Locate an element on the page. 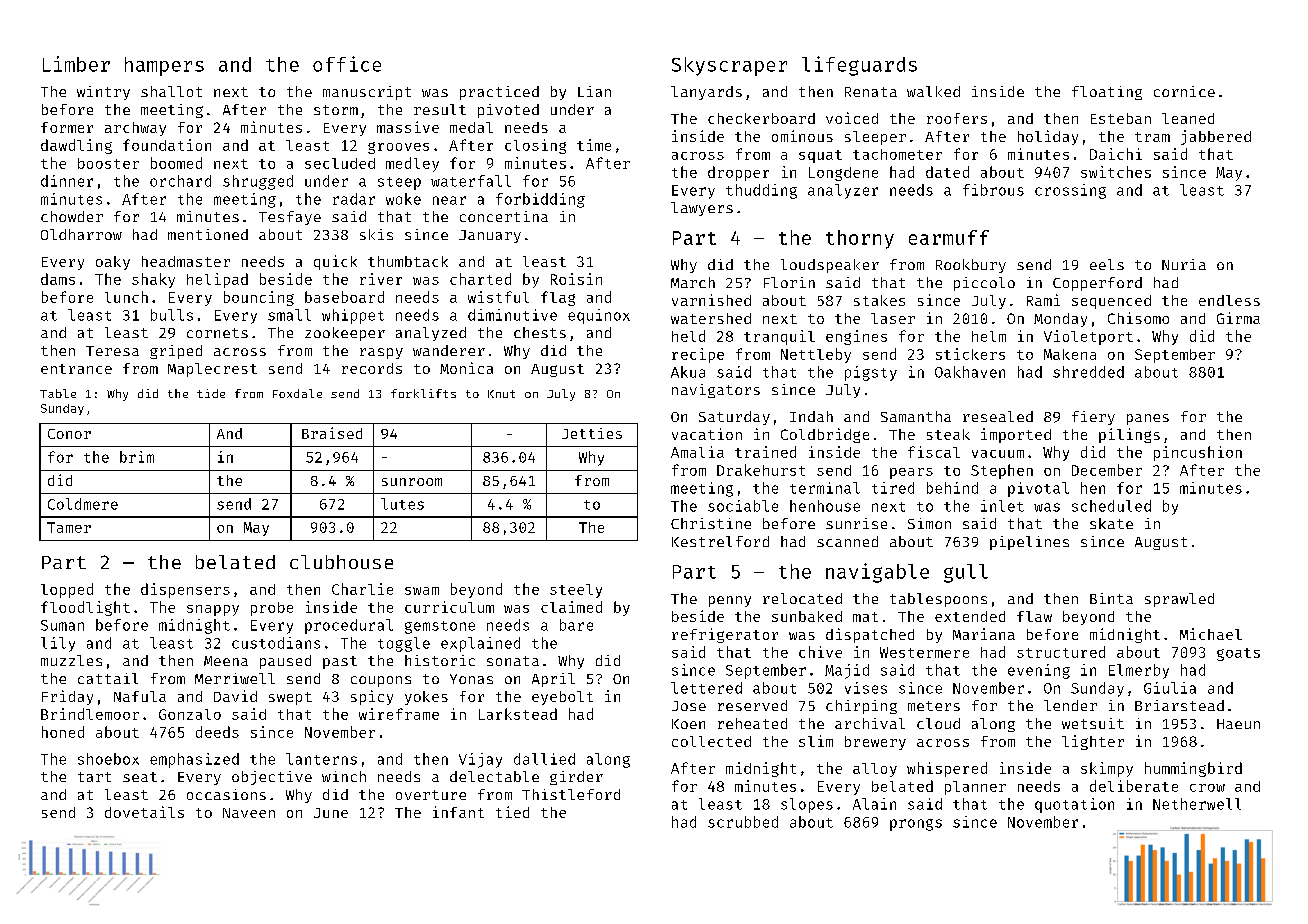 Image resolution: width=1308 pixels, height=924 pixels. endless is located at coordinates (1229, 300).
